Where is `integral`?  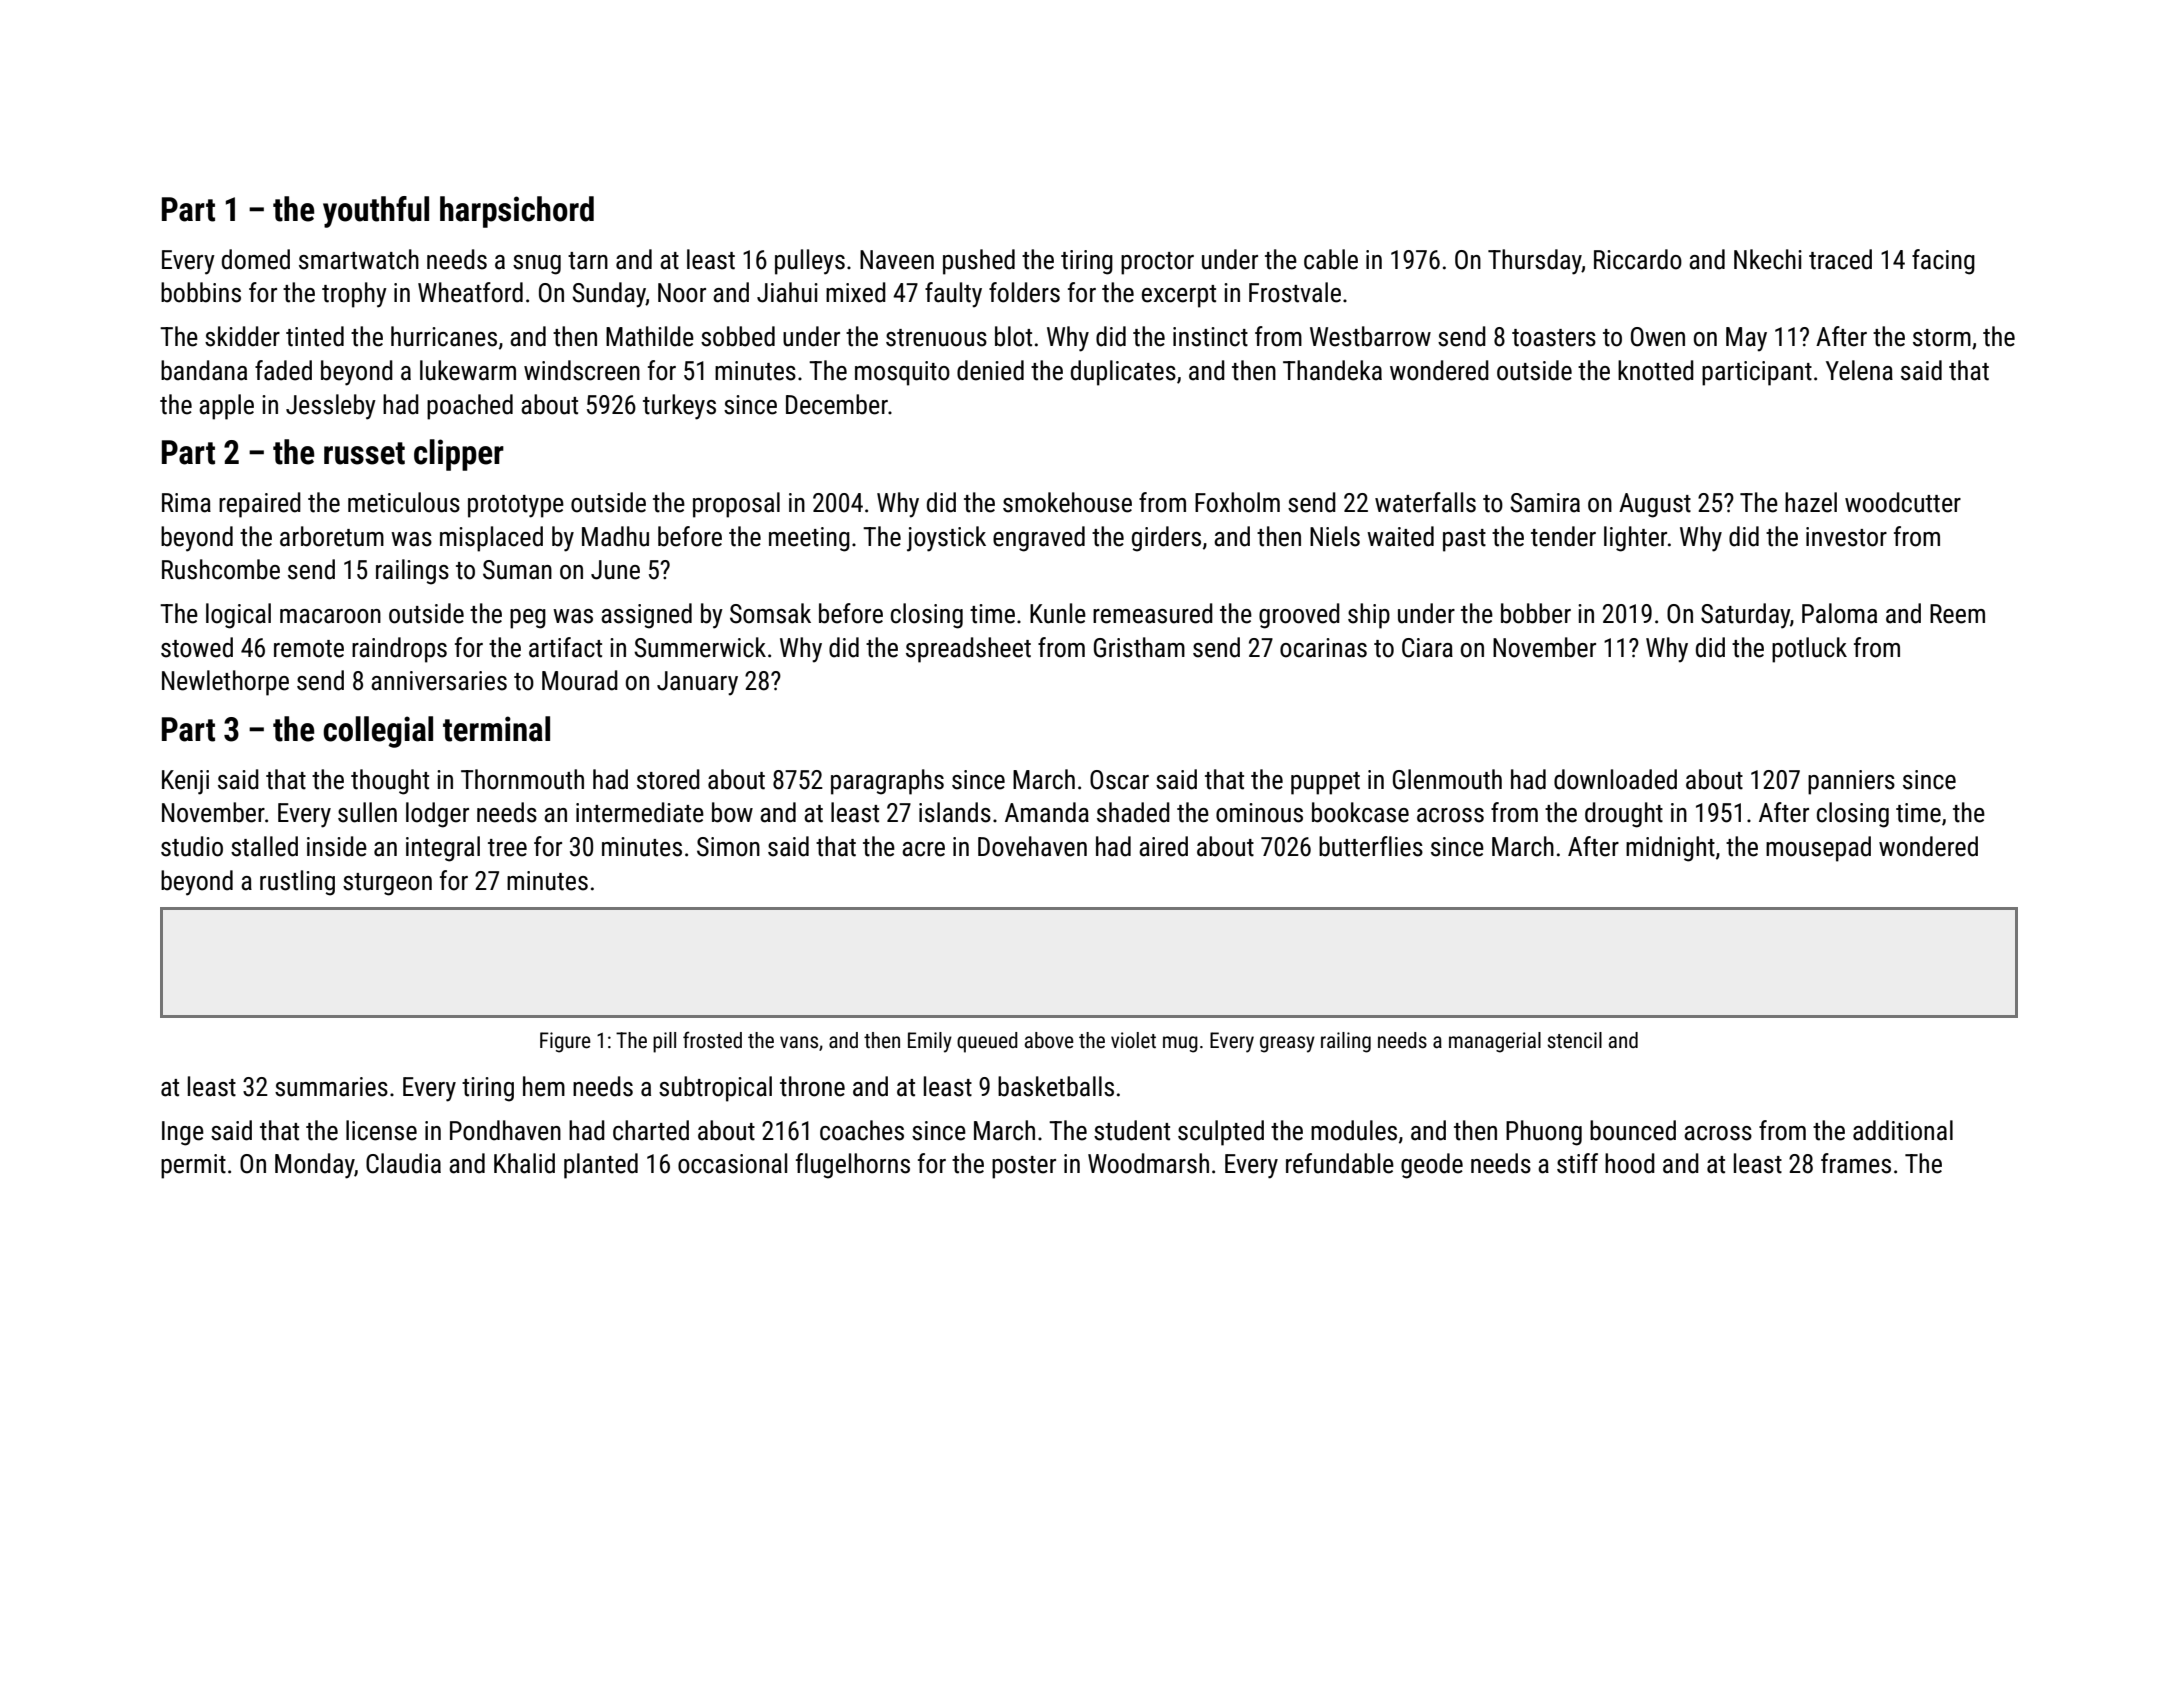 integral is located at coordinates (443, 849).
